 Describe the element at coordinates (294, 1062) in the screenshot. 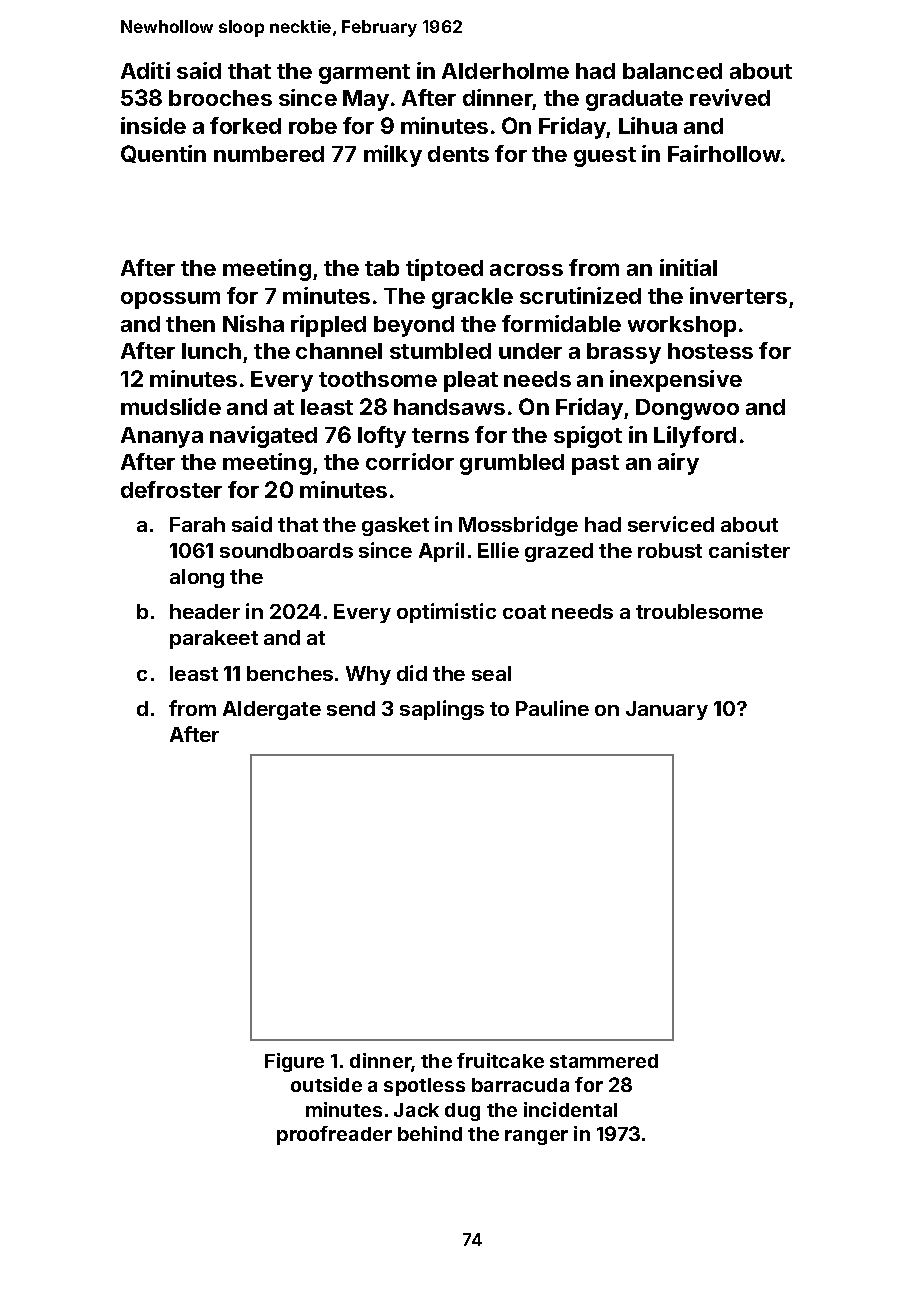

I see `Figure` at that location.
